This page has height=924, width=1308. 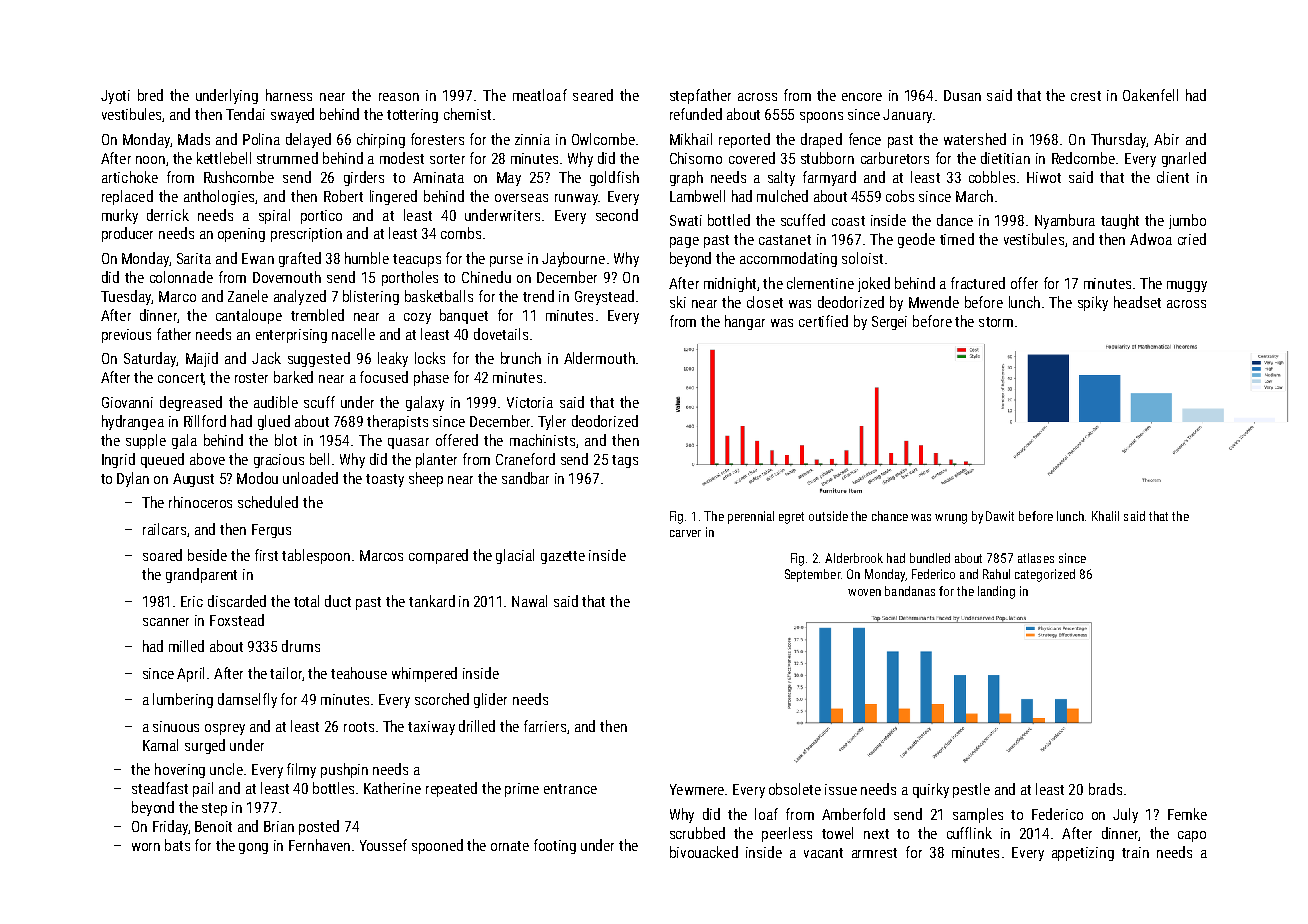 I want to click on Nyambura, so click(x=1065, y=221).
